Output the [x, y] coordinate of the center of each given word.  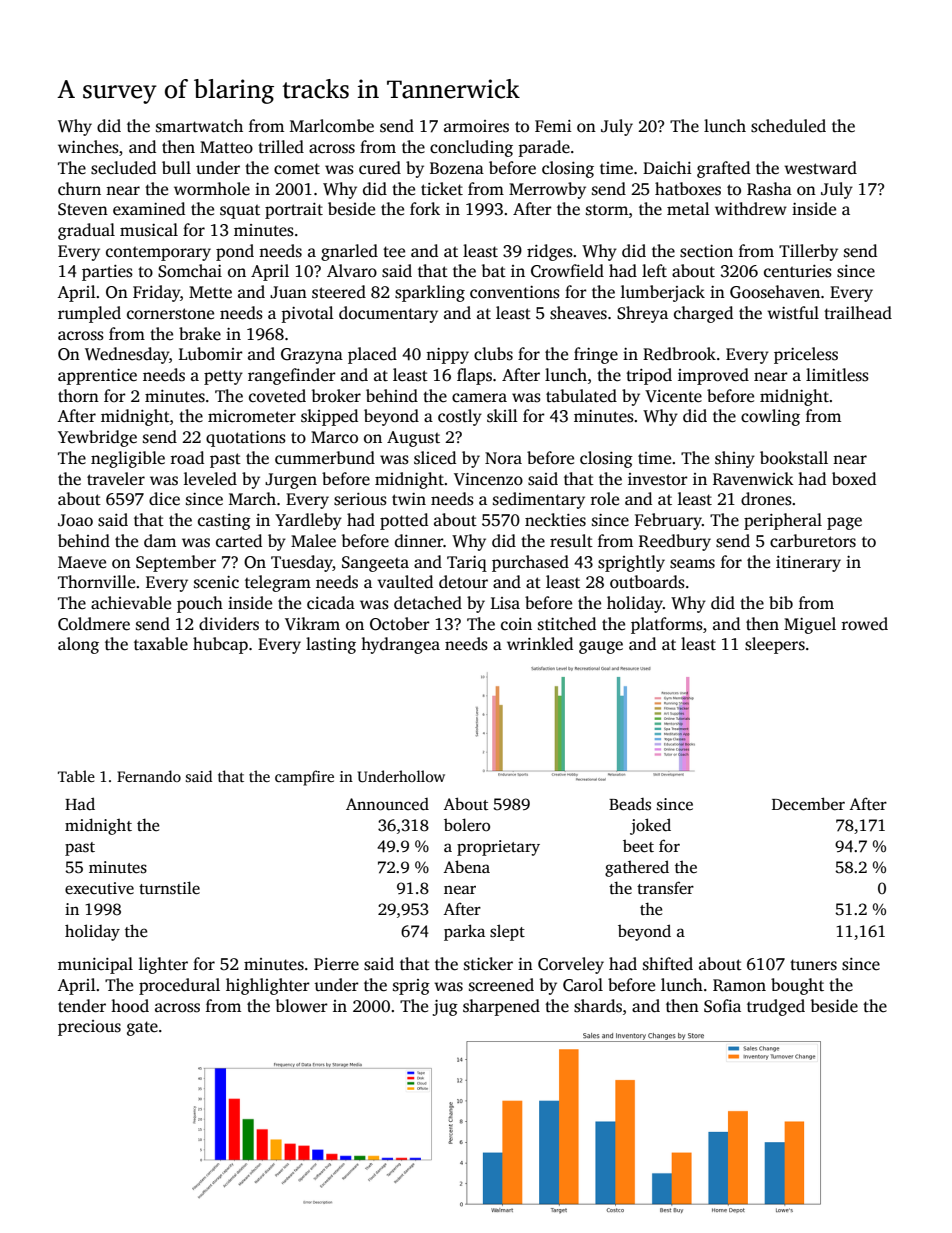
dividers [229, 624]
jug [445, 1008]
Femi [553, 126]
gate [142, 1028]
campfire [304, 778]
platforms [667, 625]
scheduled [788, 126]
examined [149, 209]
